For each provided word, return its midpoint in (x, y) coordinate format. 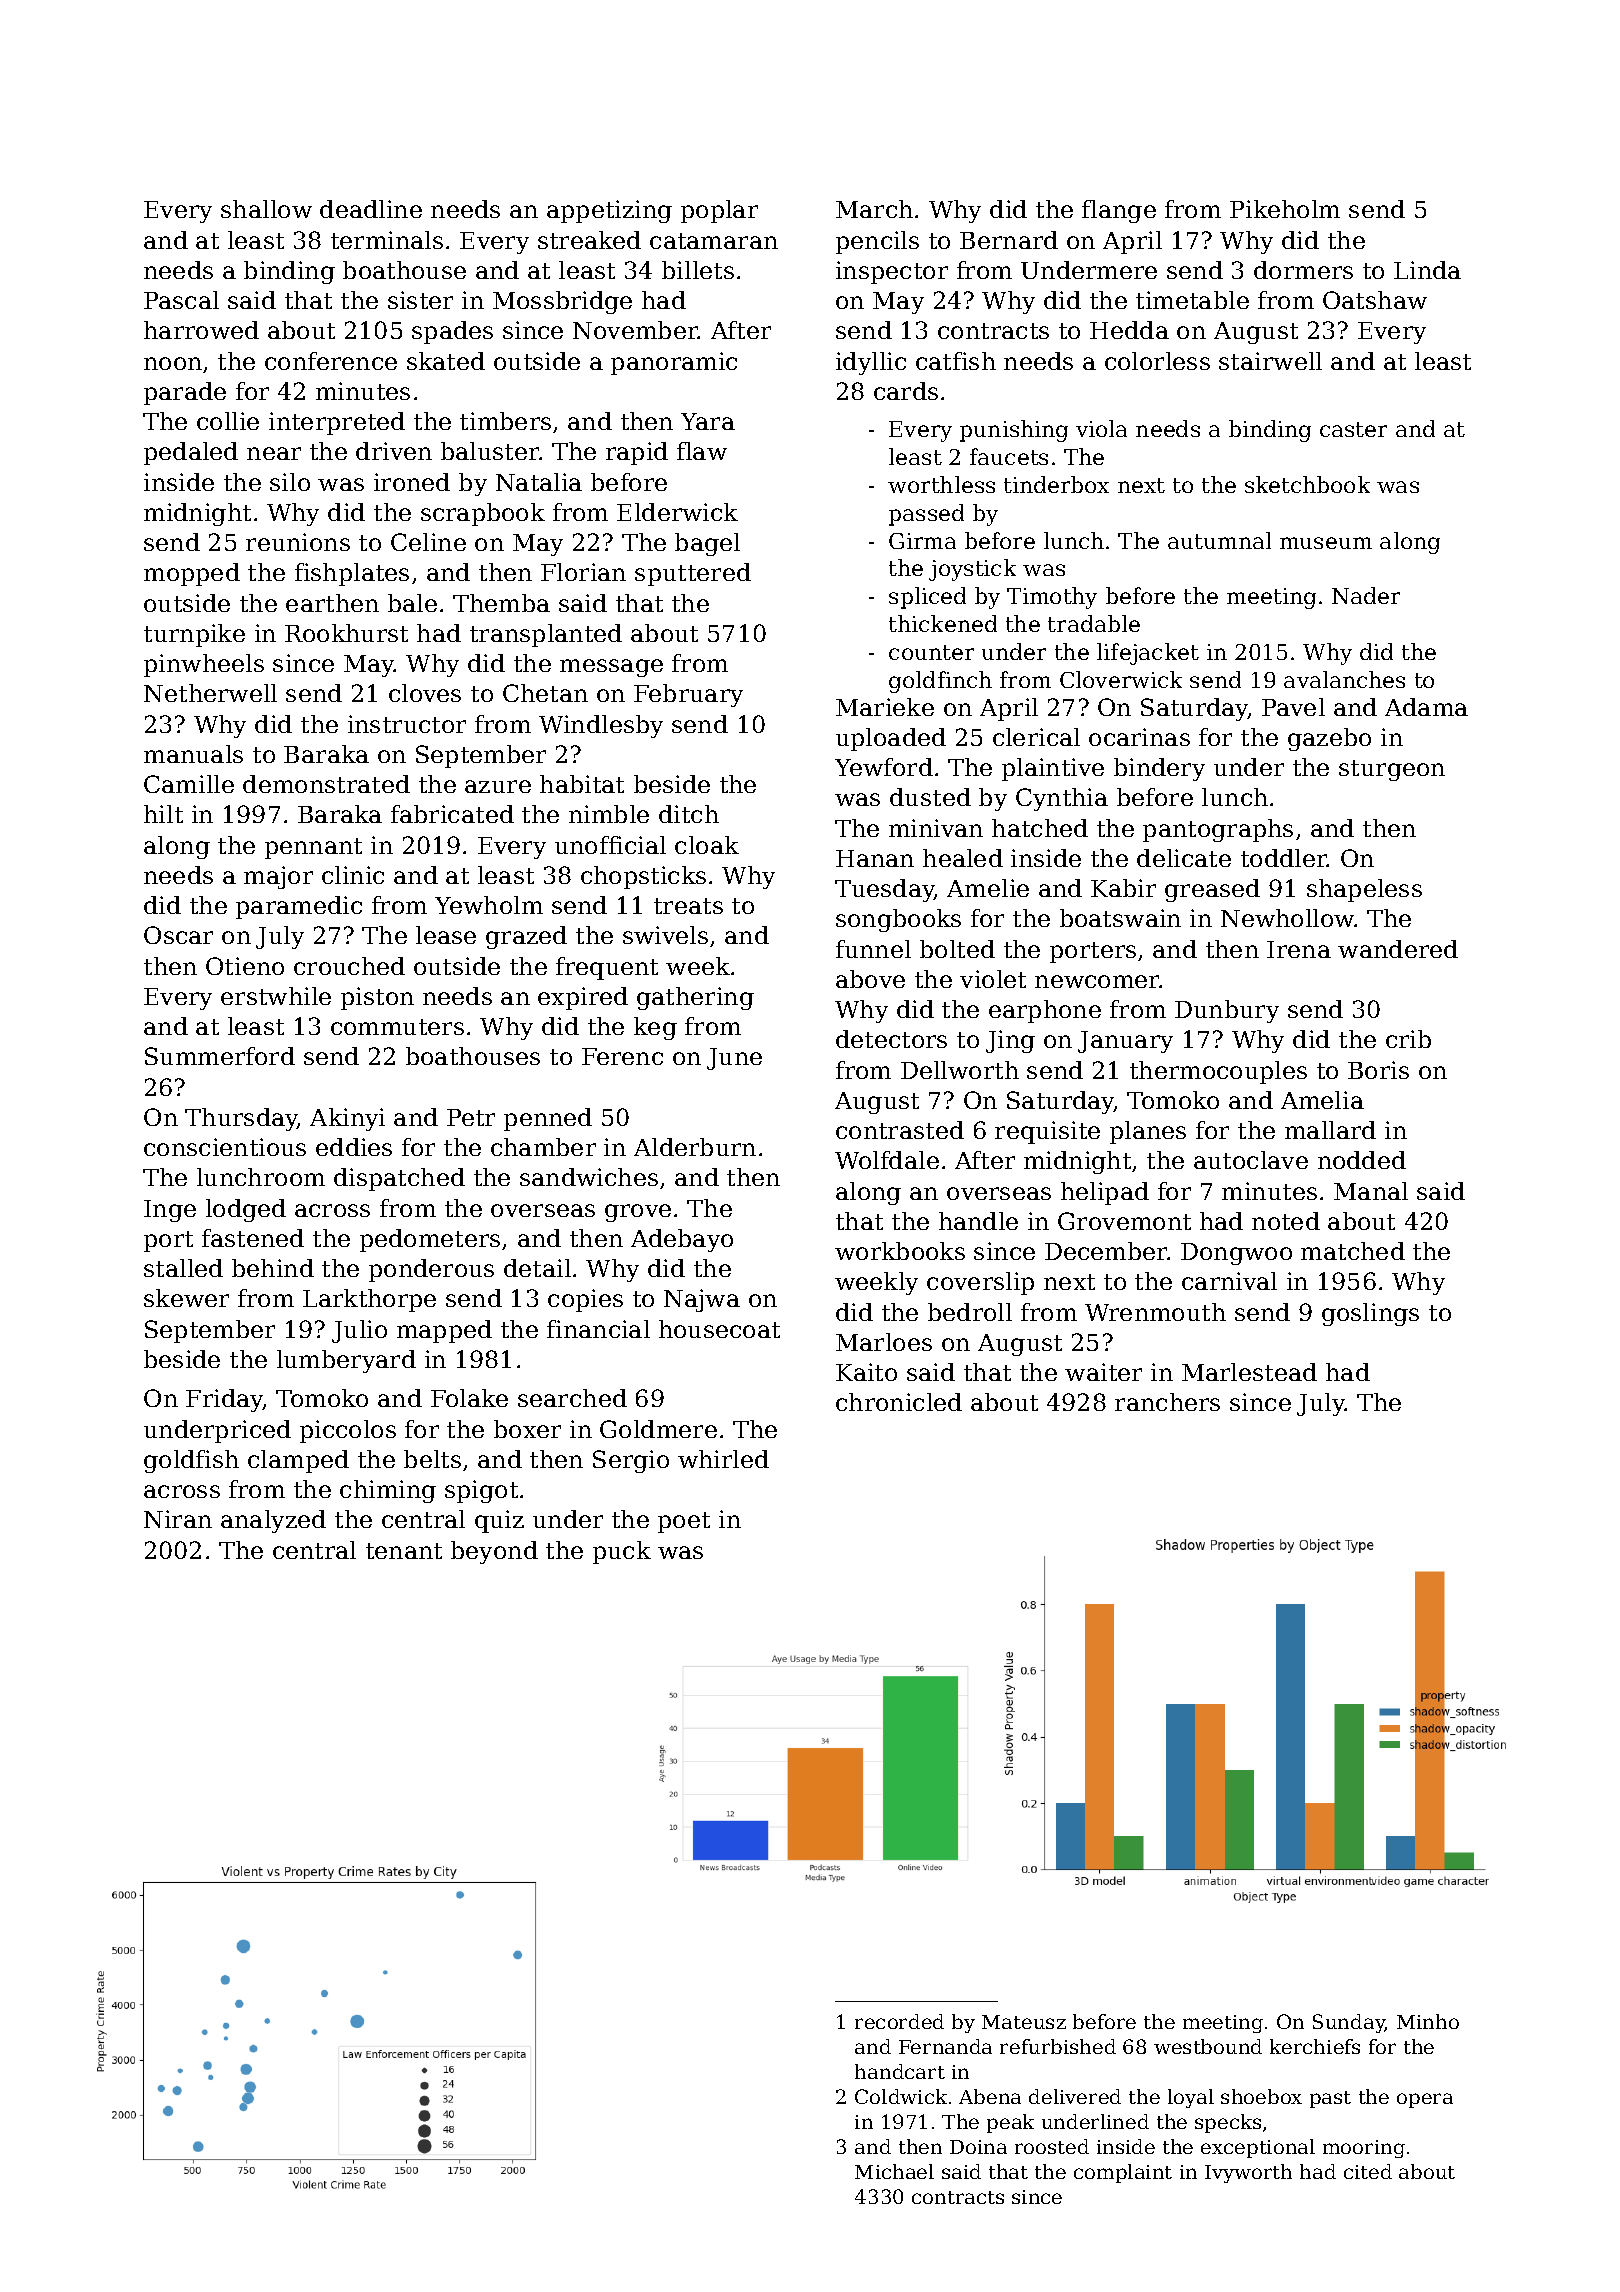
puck (622, 1552)
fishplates (352, 574)
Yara (708, 421)
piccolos (348, 1431)
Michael (894, 2171)
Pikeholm (1285, 209)
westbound (1208, 2046)
